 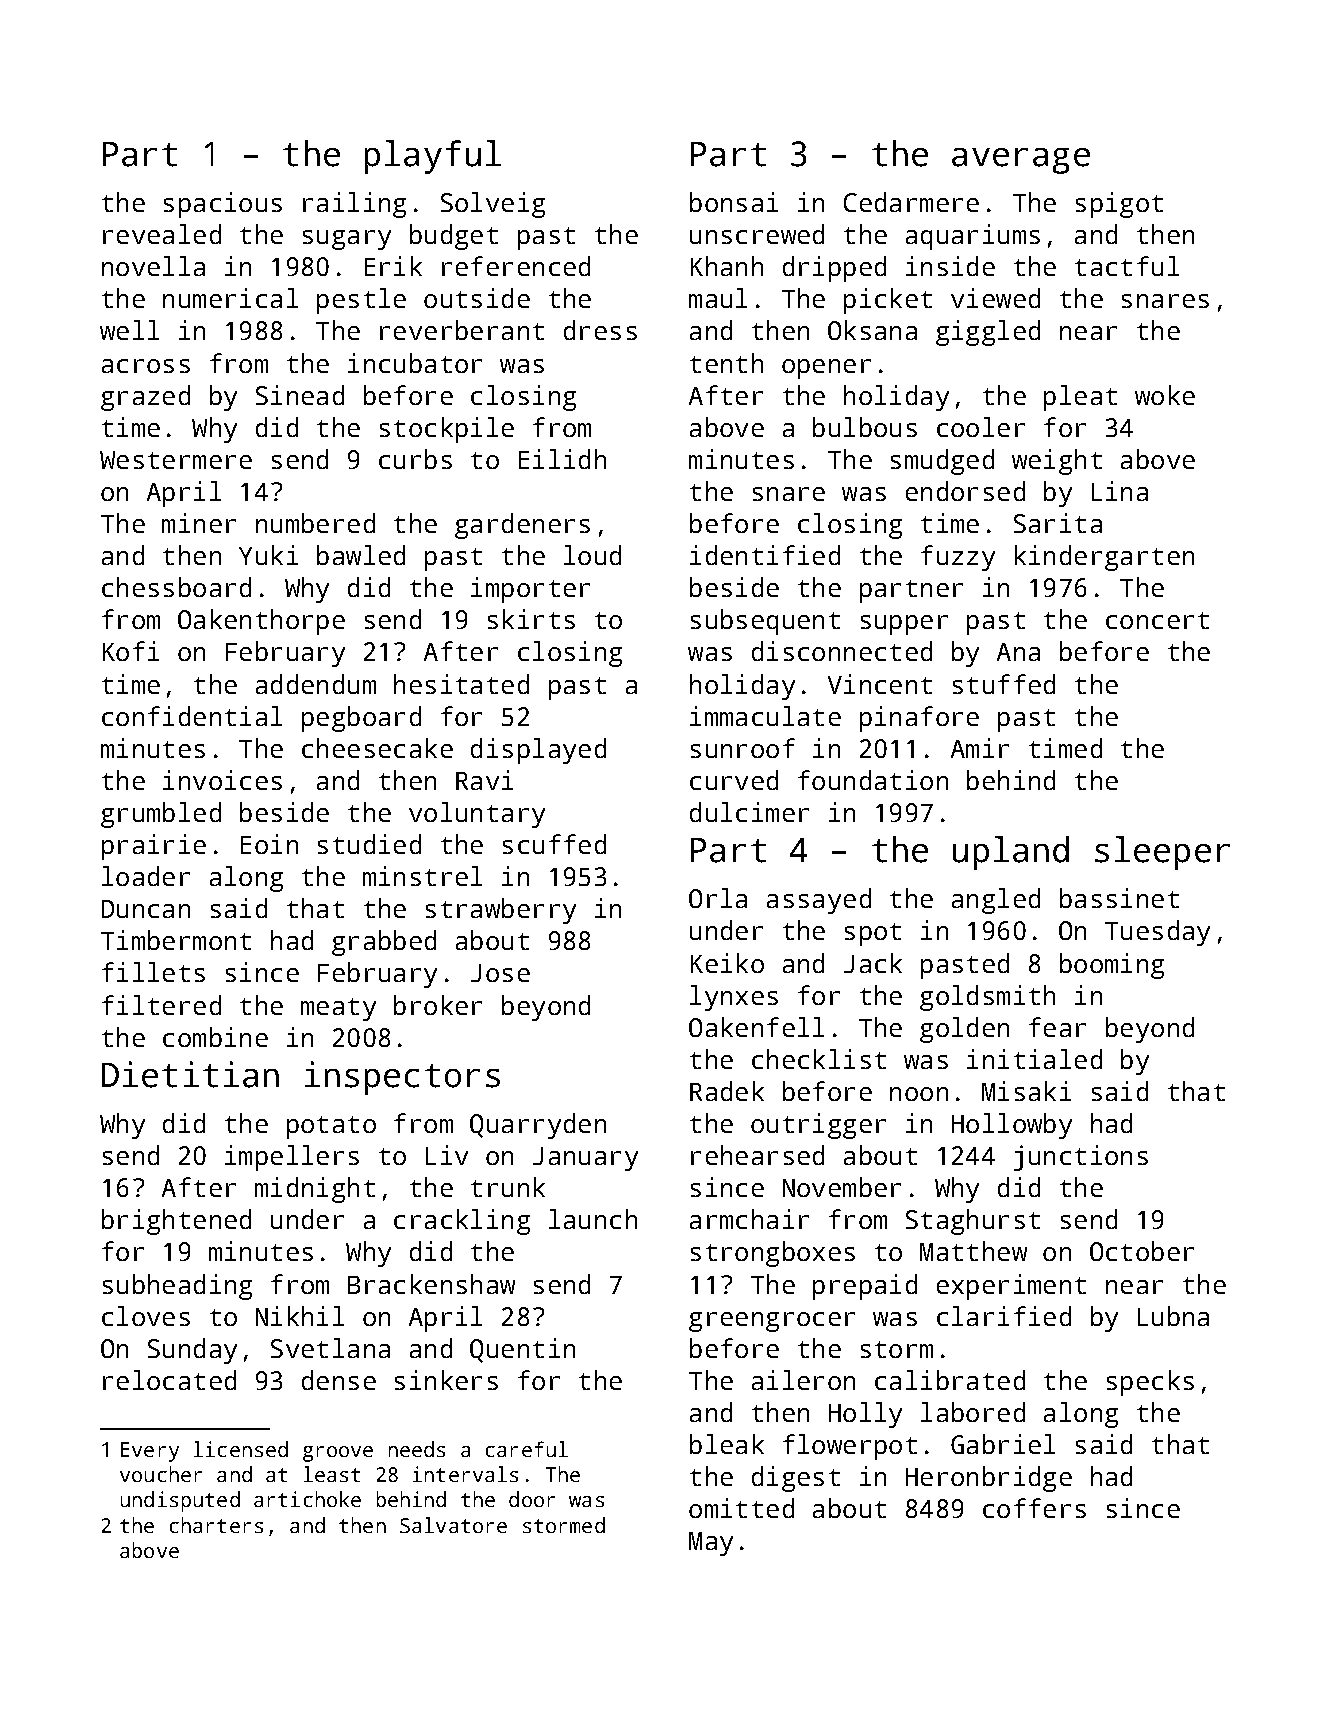 What do you see at coordinates (177, 1287) in the document?
I see `subheading` at bounding box center [177, 1287].
